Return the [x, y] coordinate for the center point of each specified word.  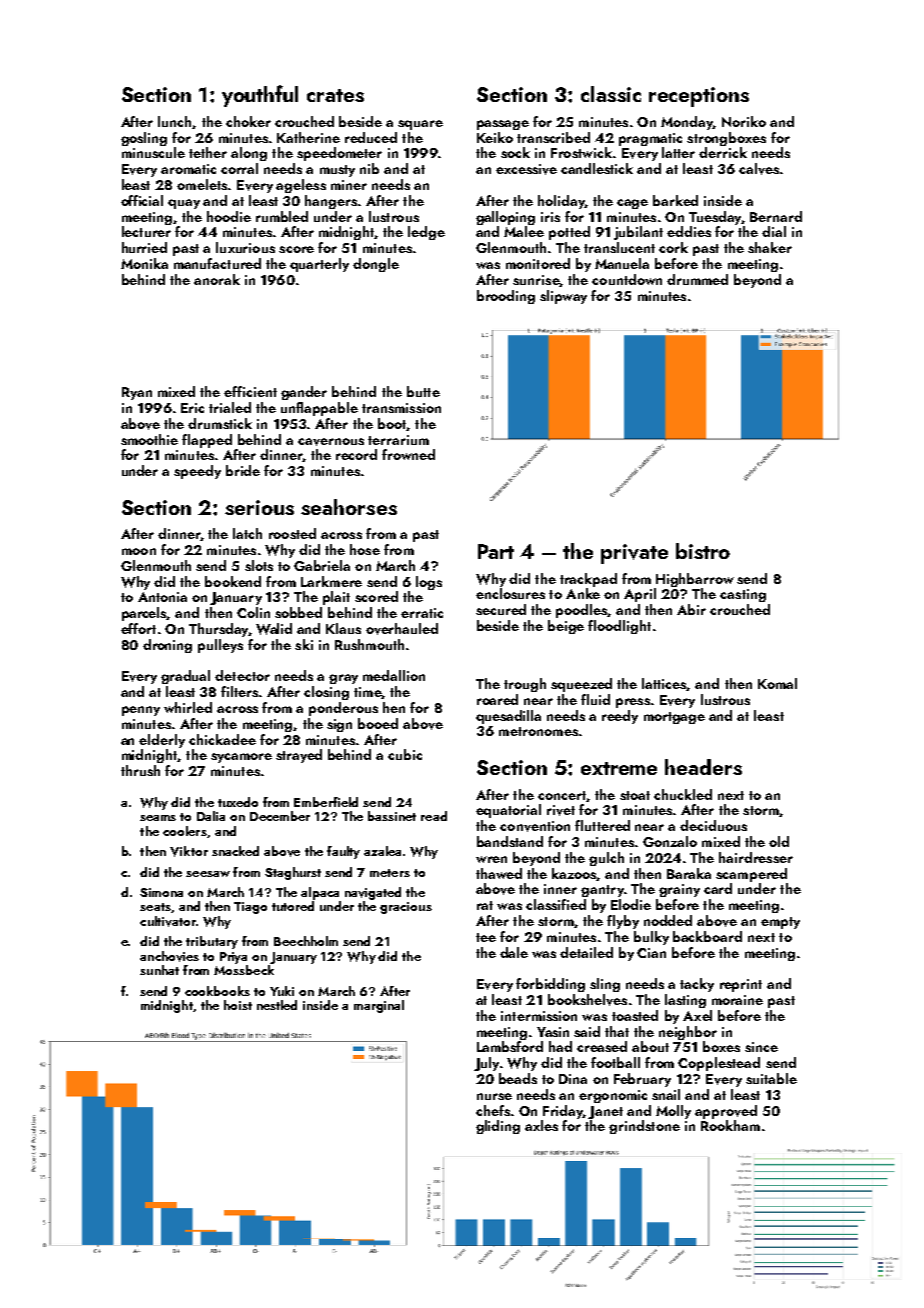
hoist [238, 1005]
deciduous [713, 825]
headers [703, 767]
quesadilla [508, 717]
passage [503, 125]
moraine [737, 1000]
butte [423, 391]
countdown [627, 279]
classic [611, 94]
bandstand [510, 841]
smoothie [149, 439]
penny [141, 711]
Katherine [308, 137]
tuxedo [238, 802]
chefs [493, 1110]
